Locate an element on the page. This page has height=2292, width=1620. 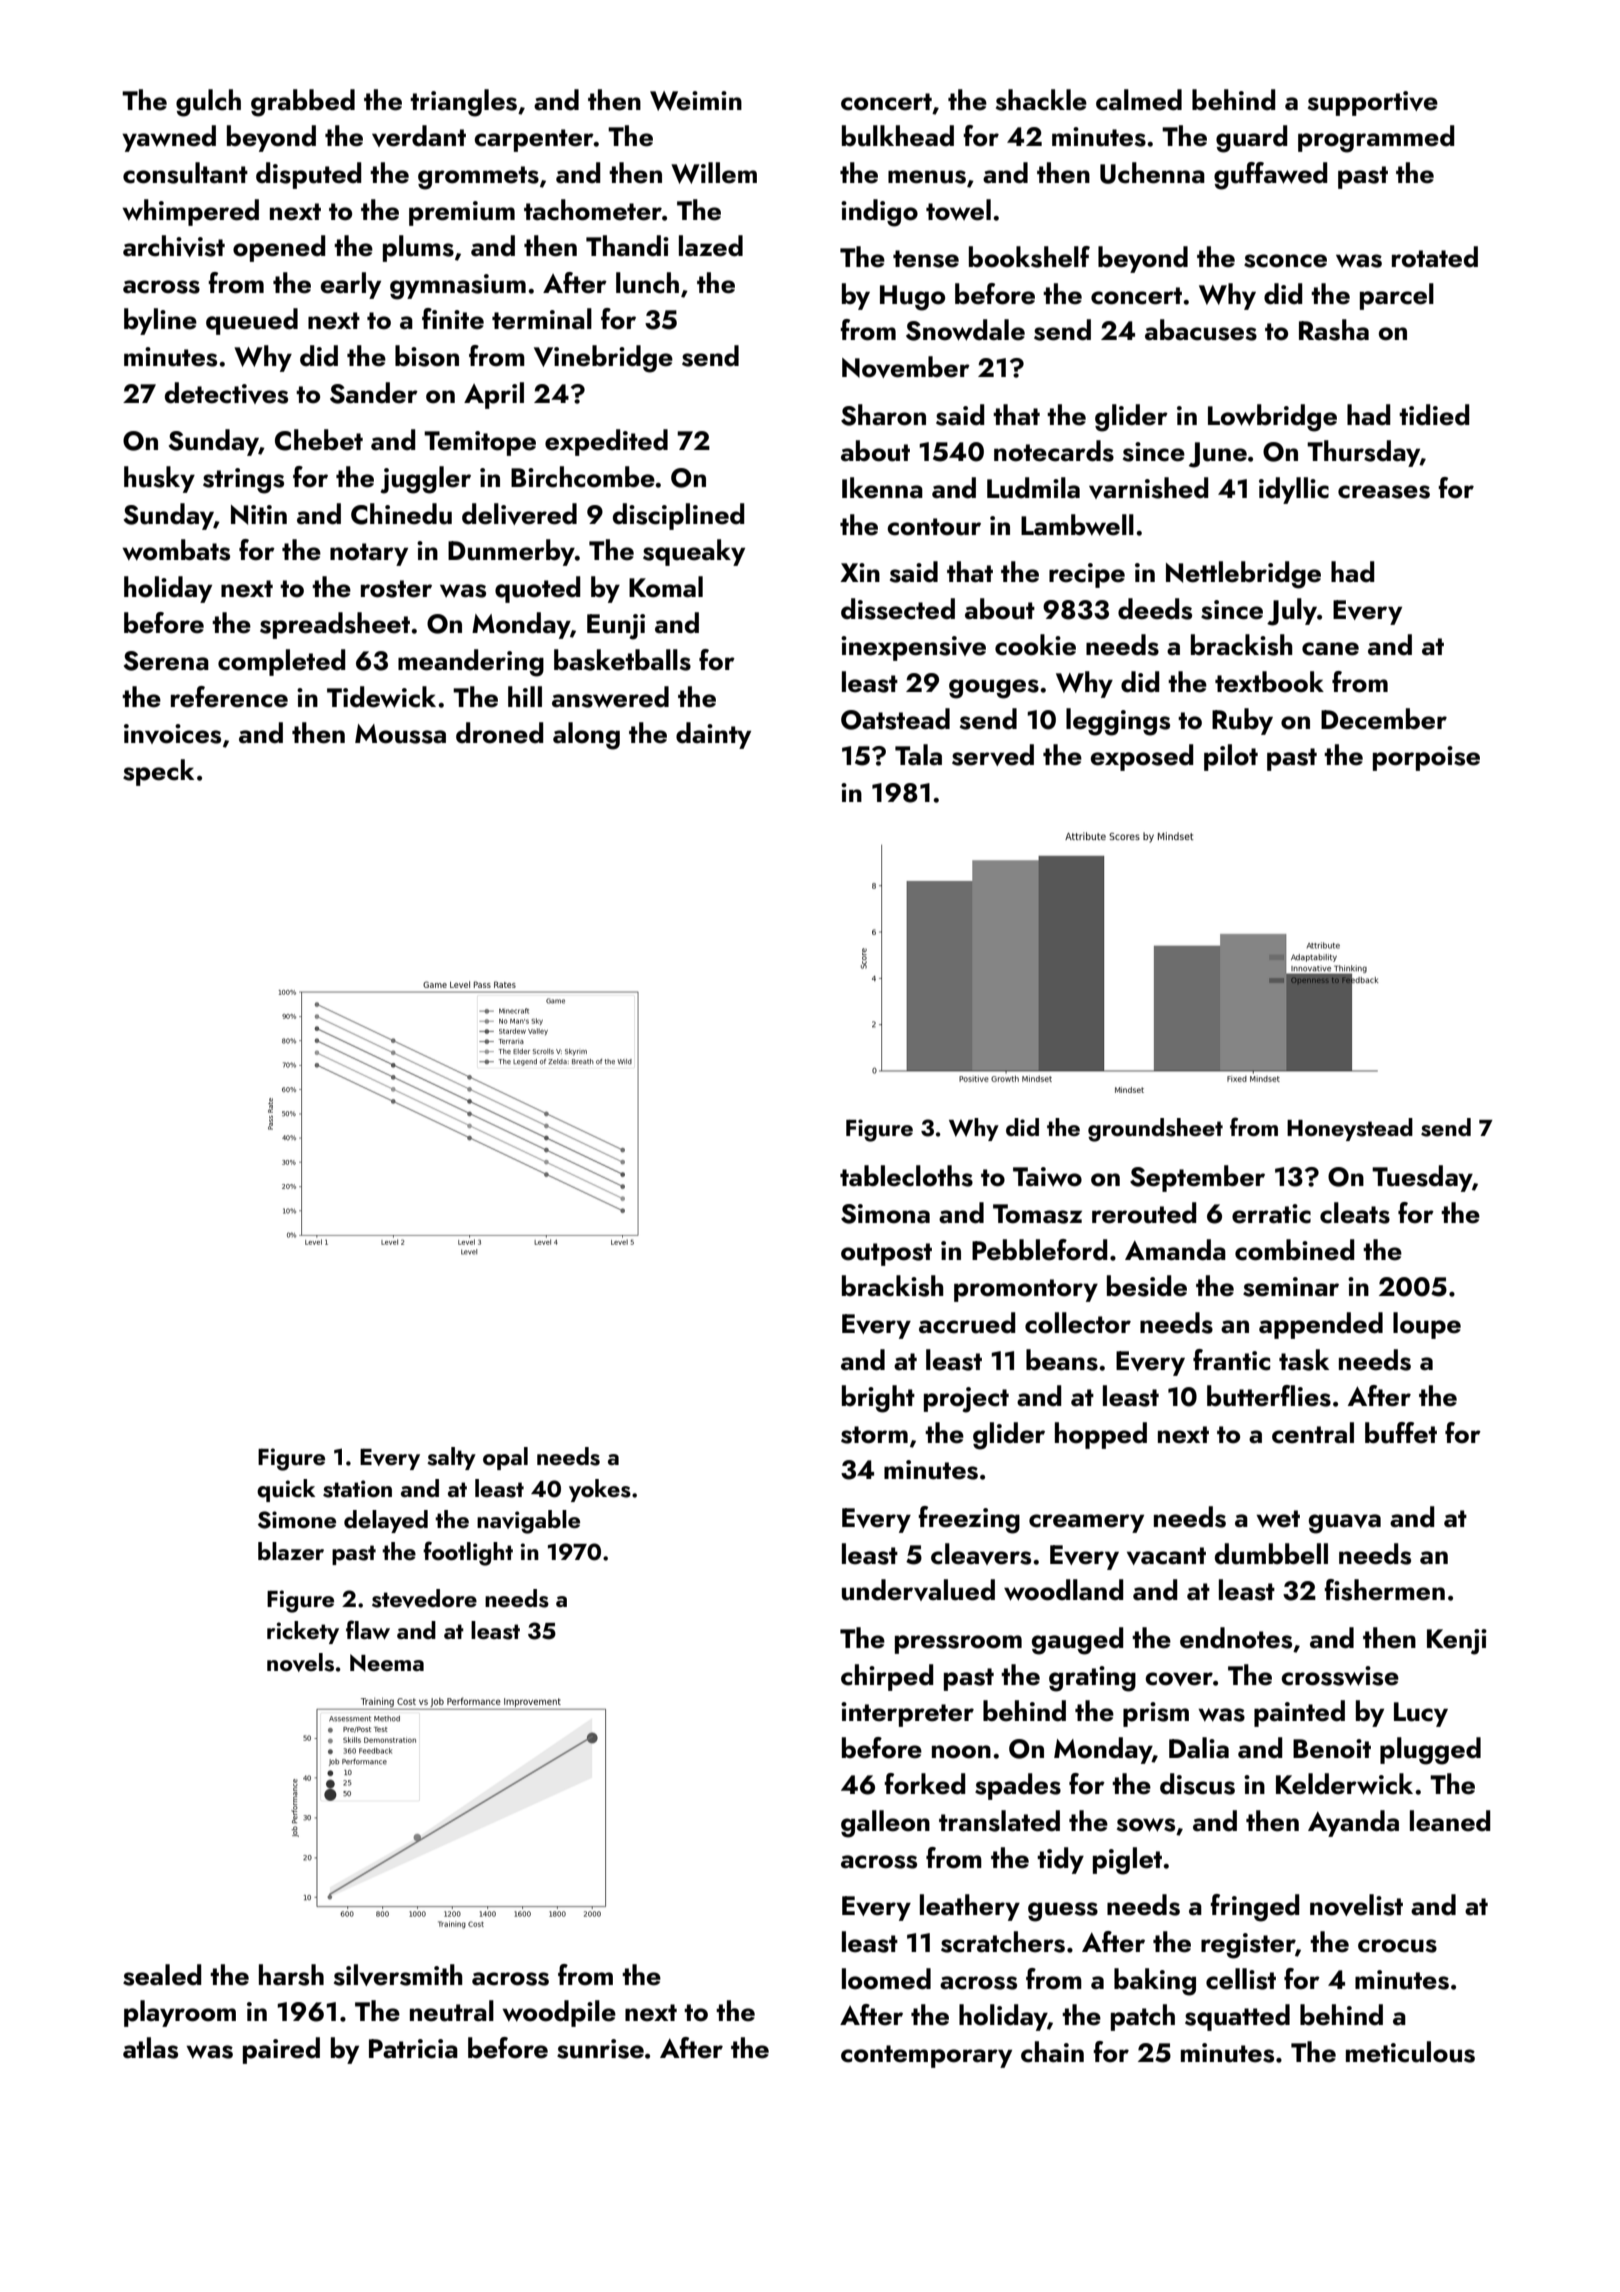
Honeystead is located at coordinates (1350, 1129).
